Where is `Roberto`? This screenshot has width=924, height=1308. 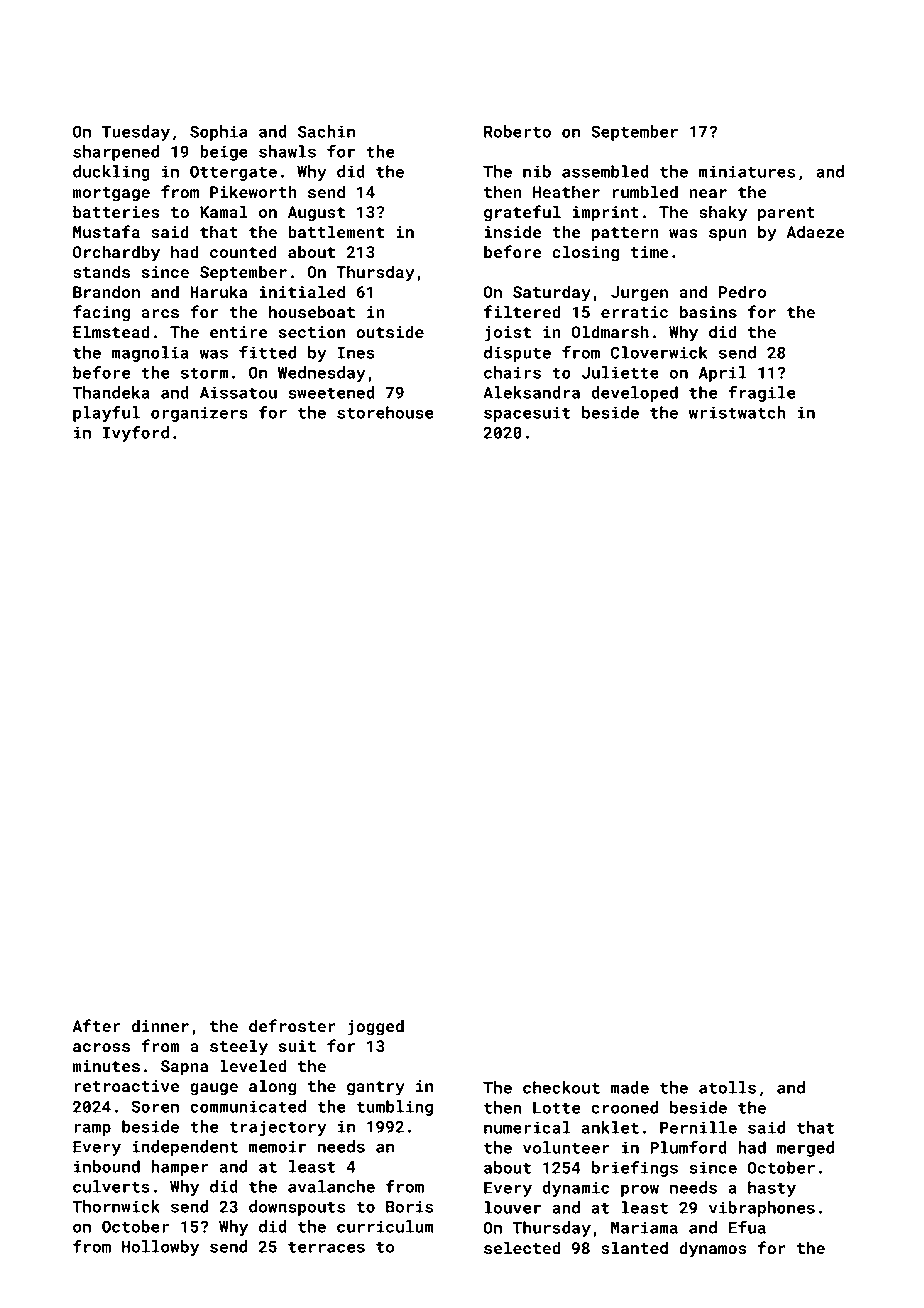 Roberto is located at coordinates (517, 131).
